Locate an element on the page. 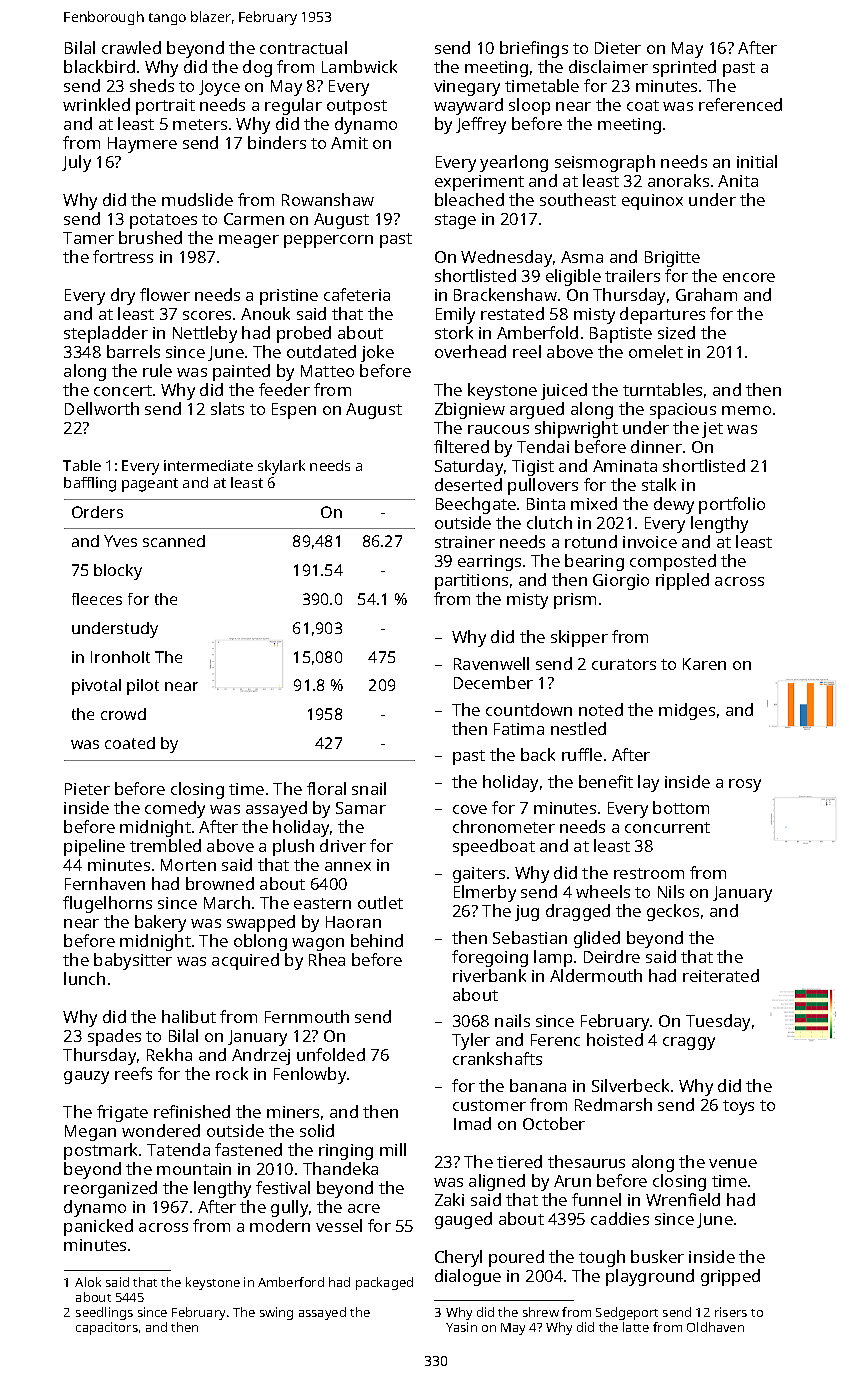 The height and width of the image is (1400, 849). strainer is located at coordinates (465, 542).
